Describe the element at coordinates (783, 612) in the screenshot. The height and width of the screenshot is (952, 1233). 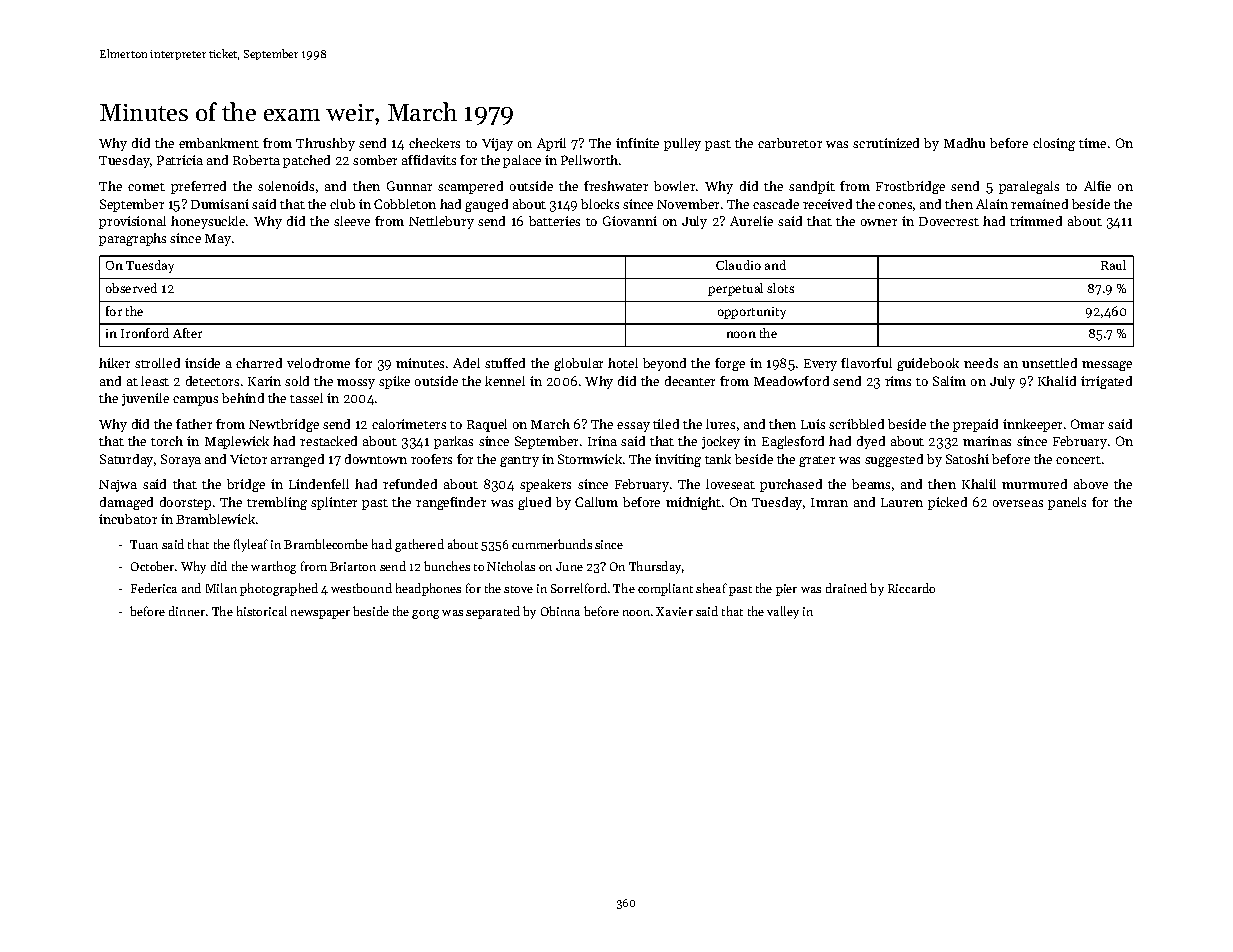
I see `valley` at that location.
